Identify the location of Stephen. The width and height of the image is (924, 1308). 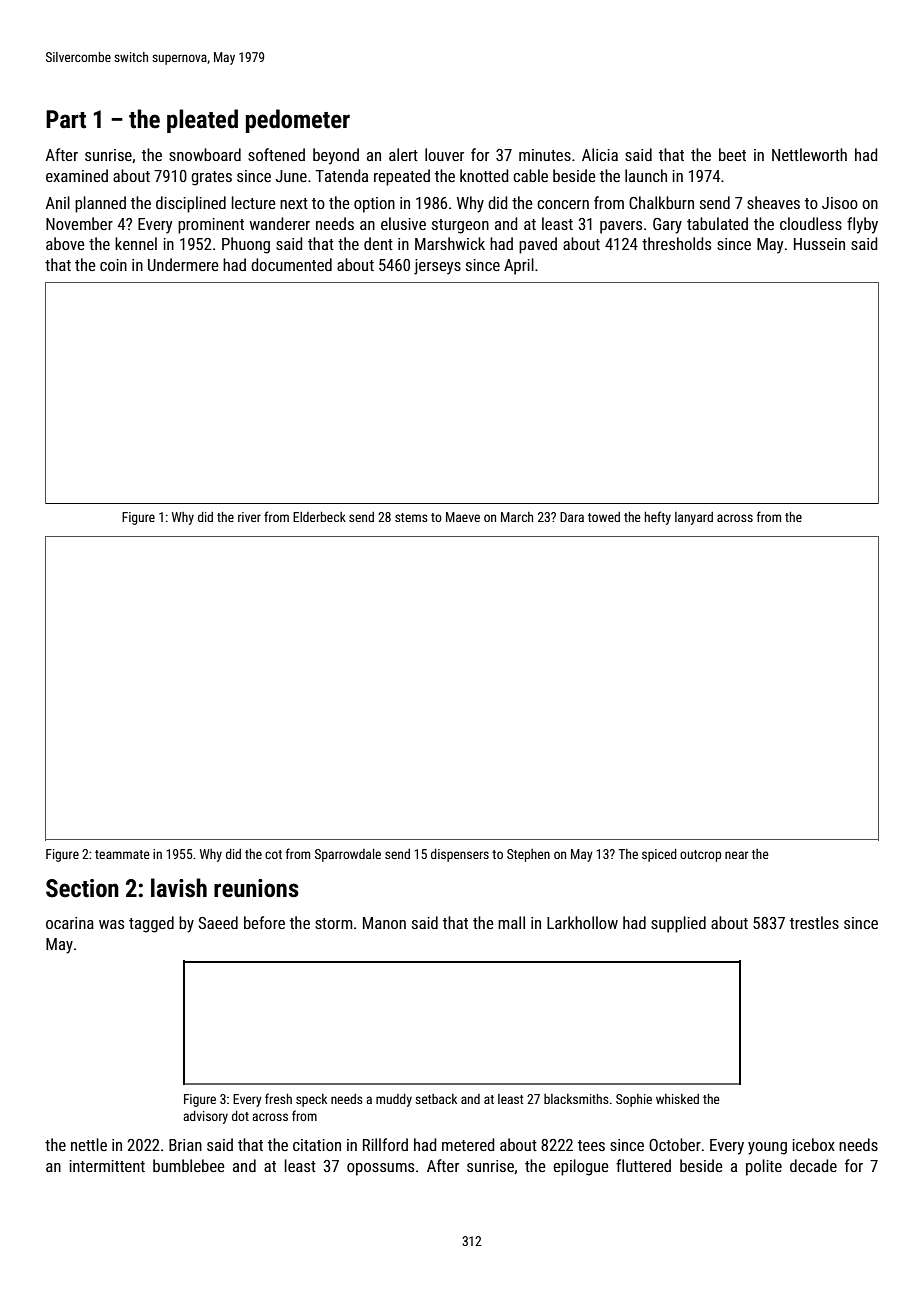
(528, 855).
